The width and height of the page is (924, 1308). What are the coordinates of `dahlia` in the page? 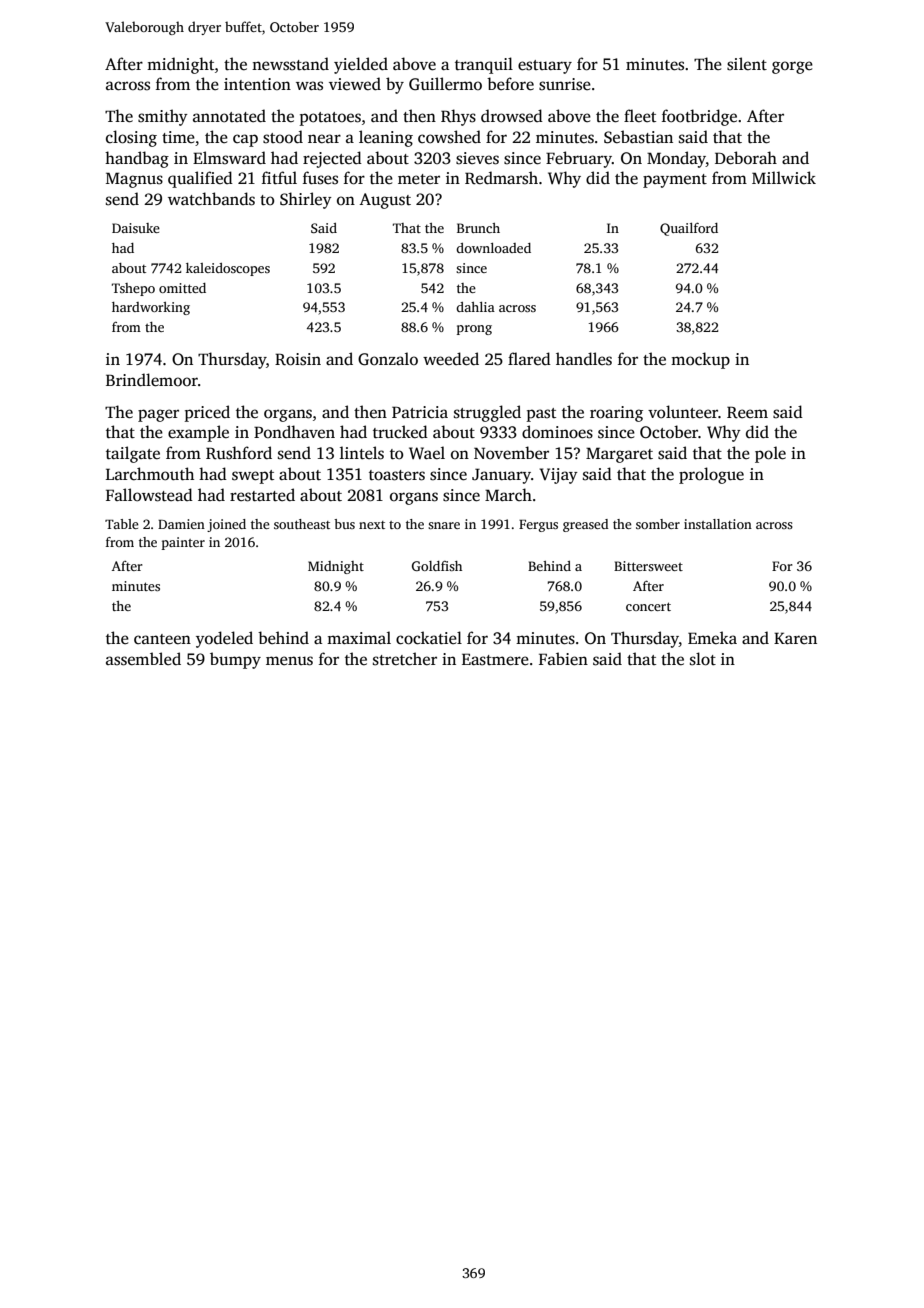 It's located at (475, 307).
